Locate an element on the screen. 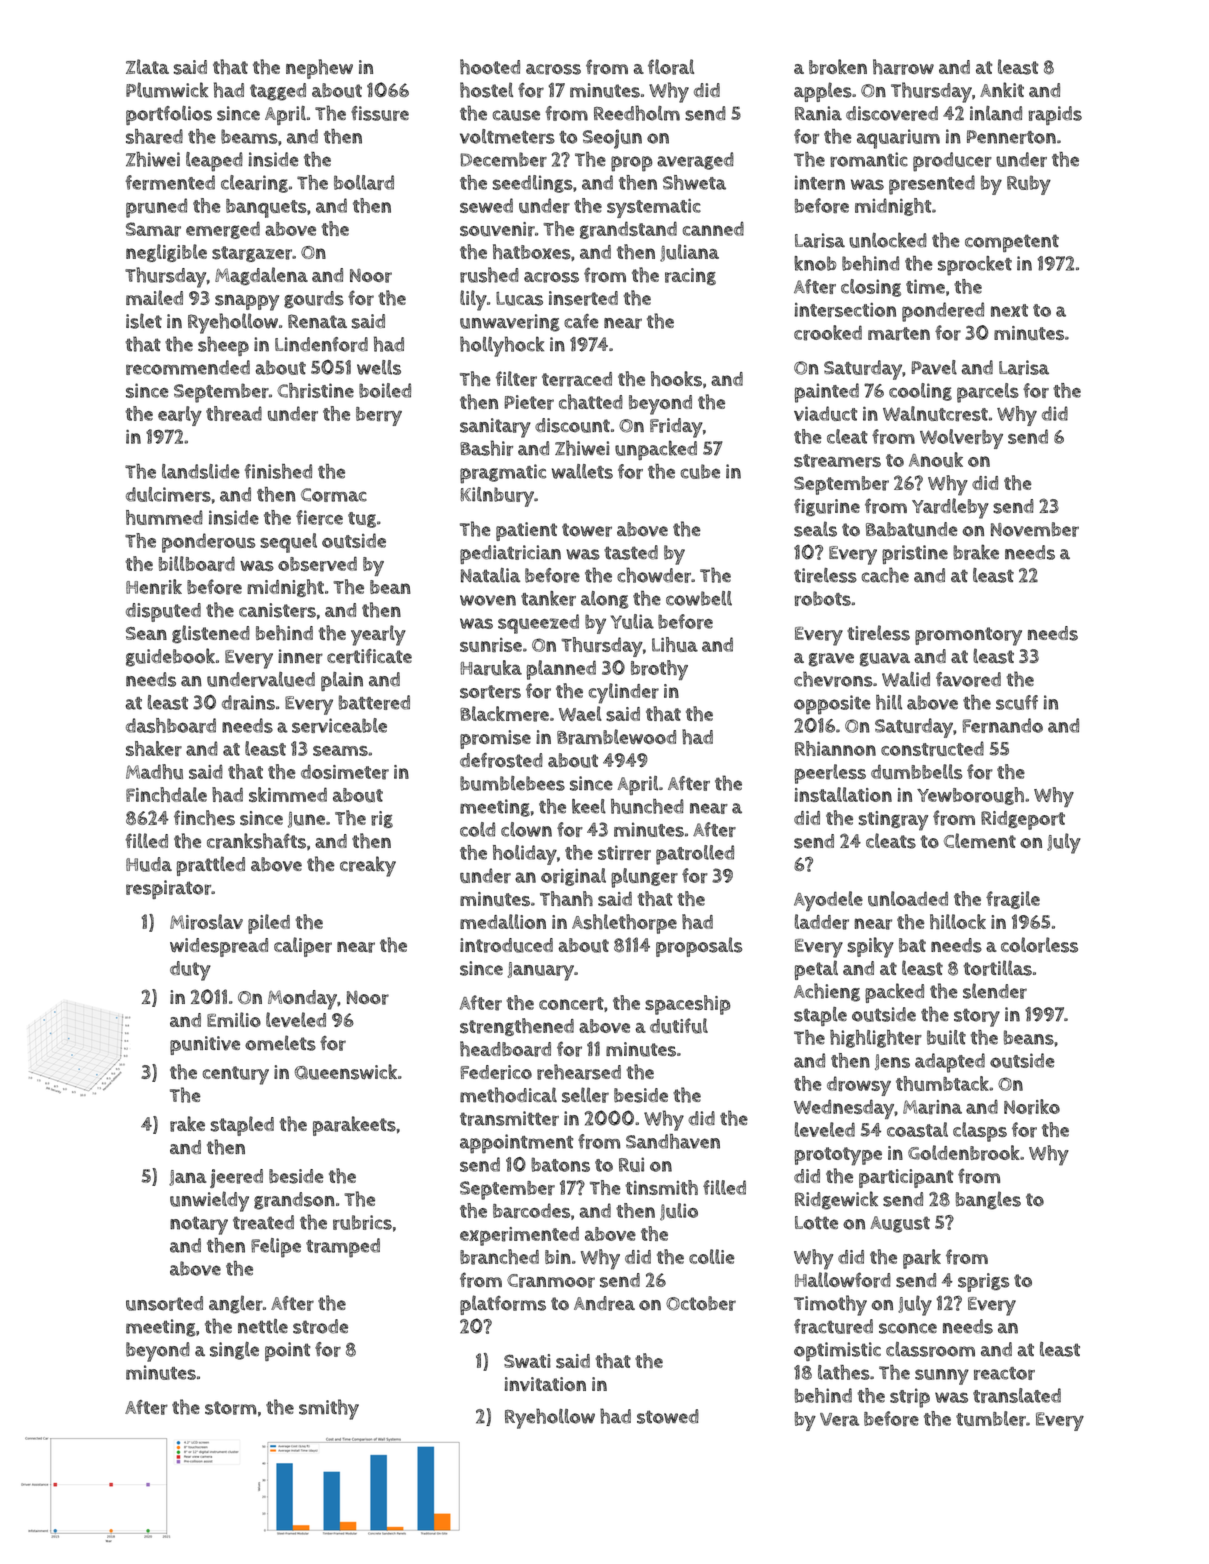  concert is located at coordinates (571, 1004).
